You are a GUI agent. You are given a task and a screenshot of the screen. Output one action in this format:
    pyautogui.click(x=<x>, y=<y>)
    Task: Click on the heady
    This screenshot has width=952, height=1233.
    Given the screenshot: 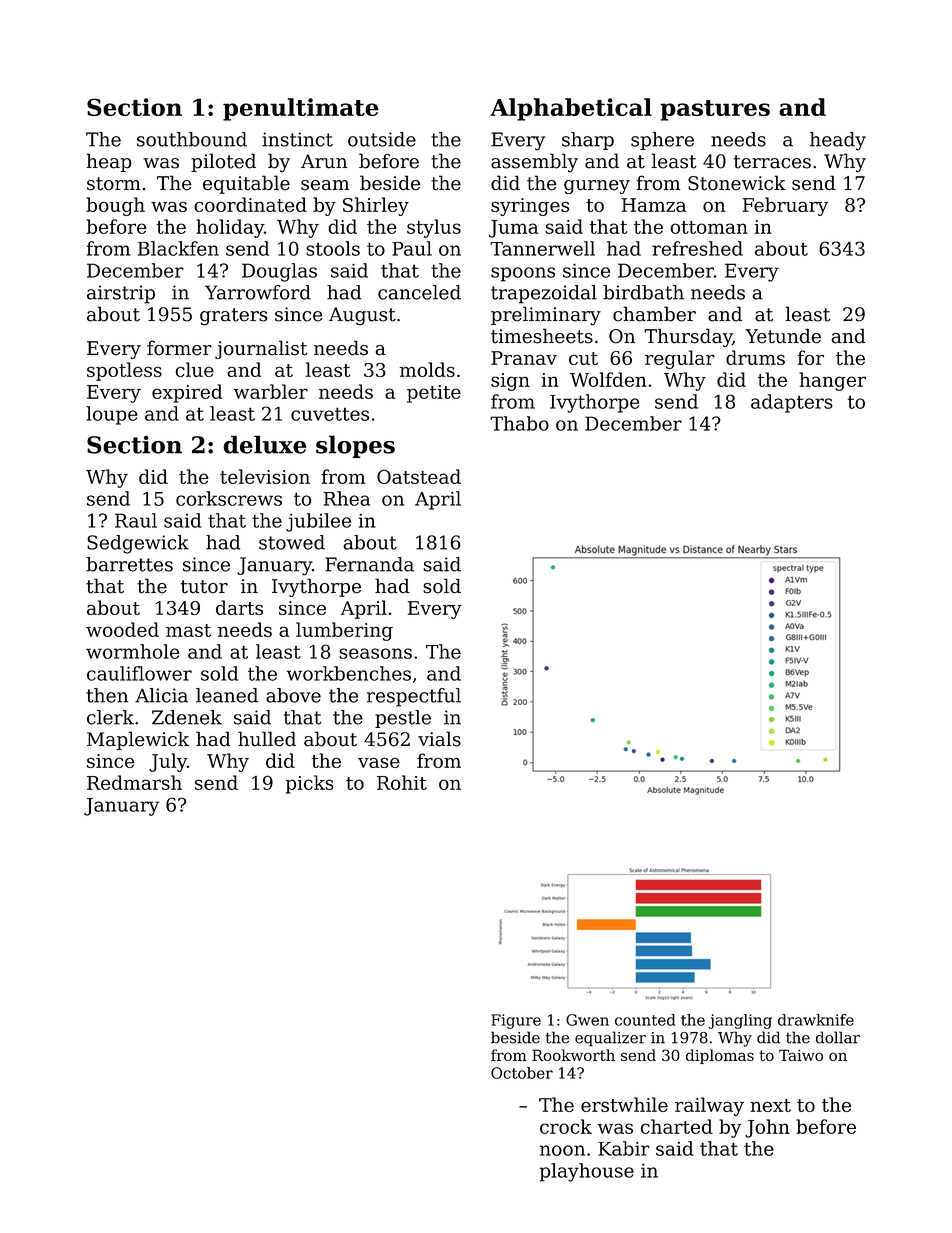 What is the action you would take?
    pyautogui.click(x=838, y=141)
